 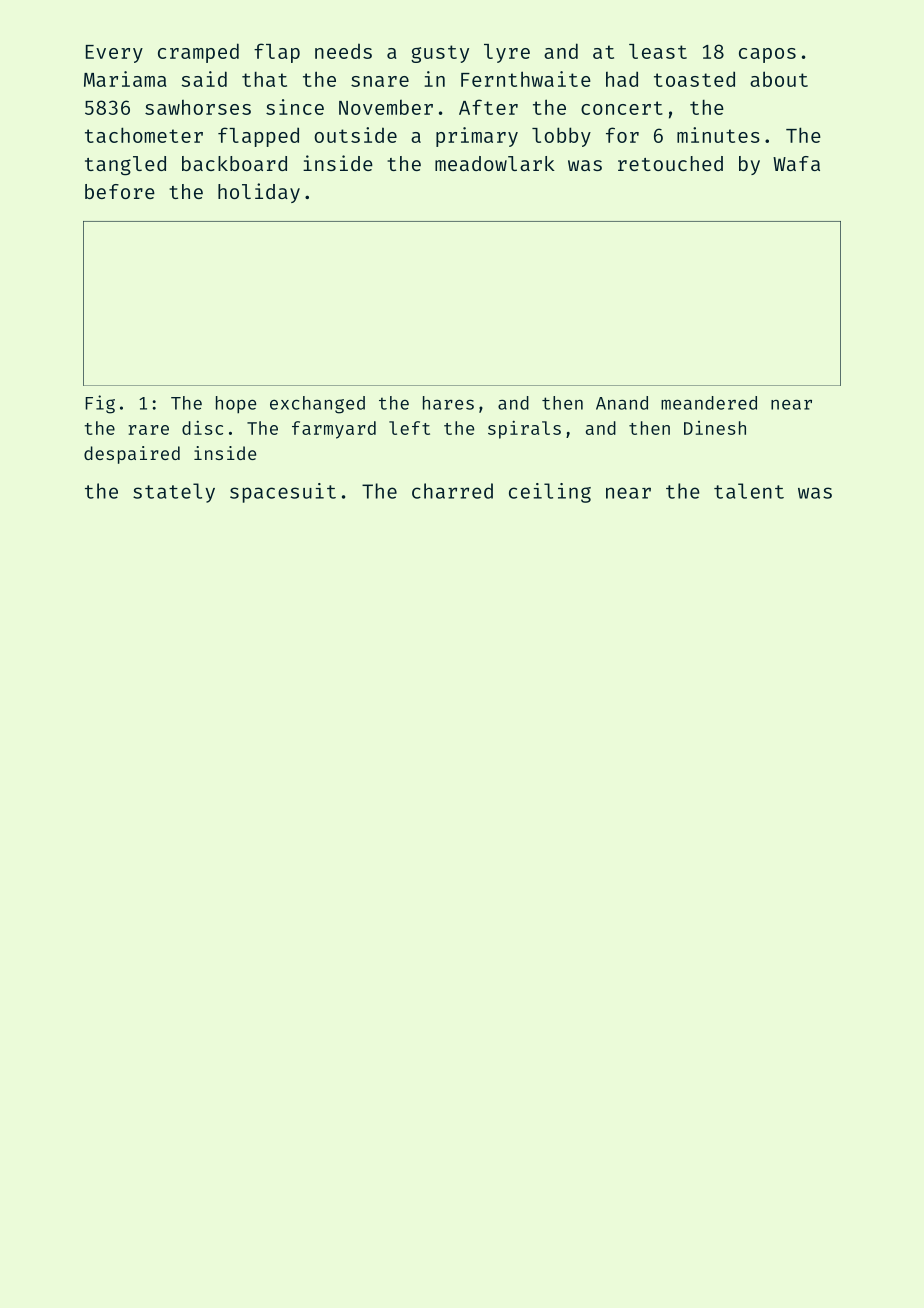 I want to click on cramped, so click(x=198, y=53).
